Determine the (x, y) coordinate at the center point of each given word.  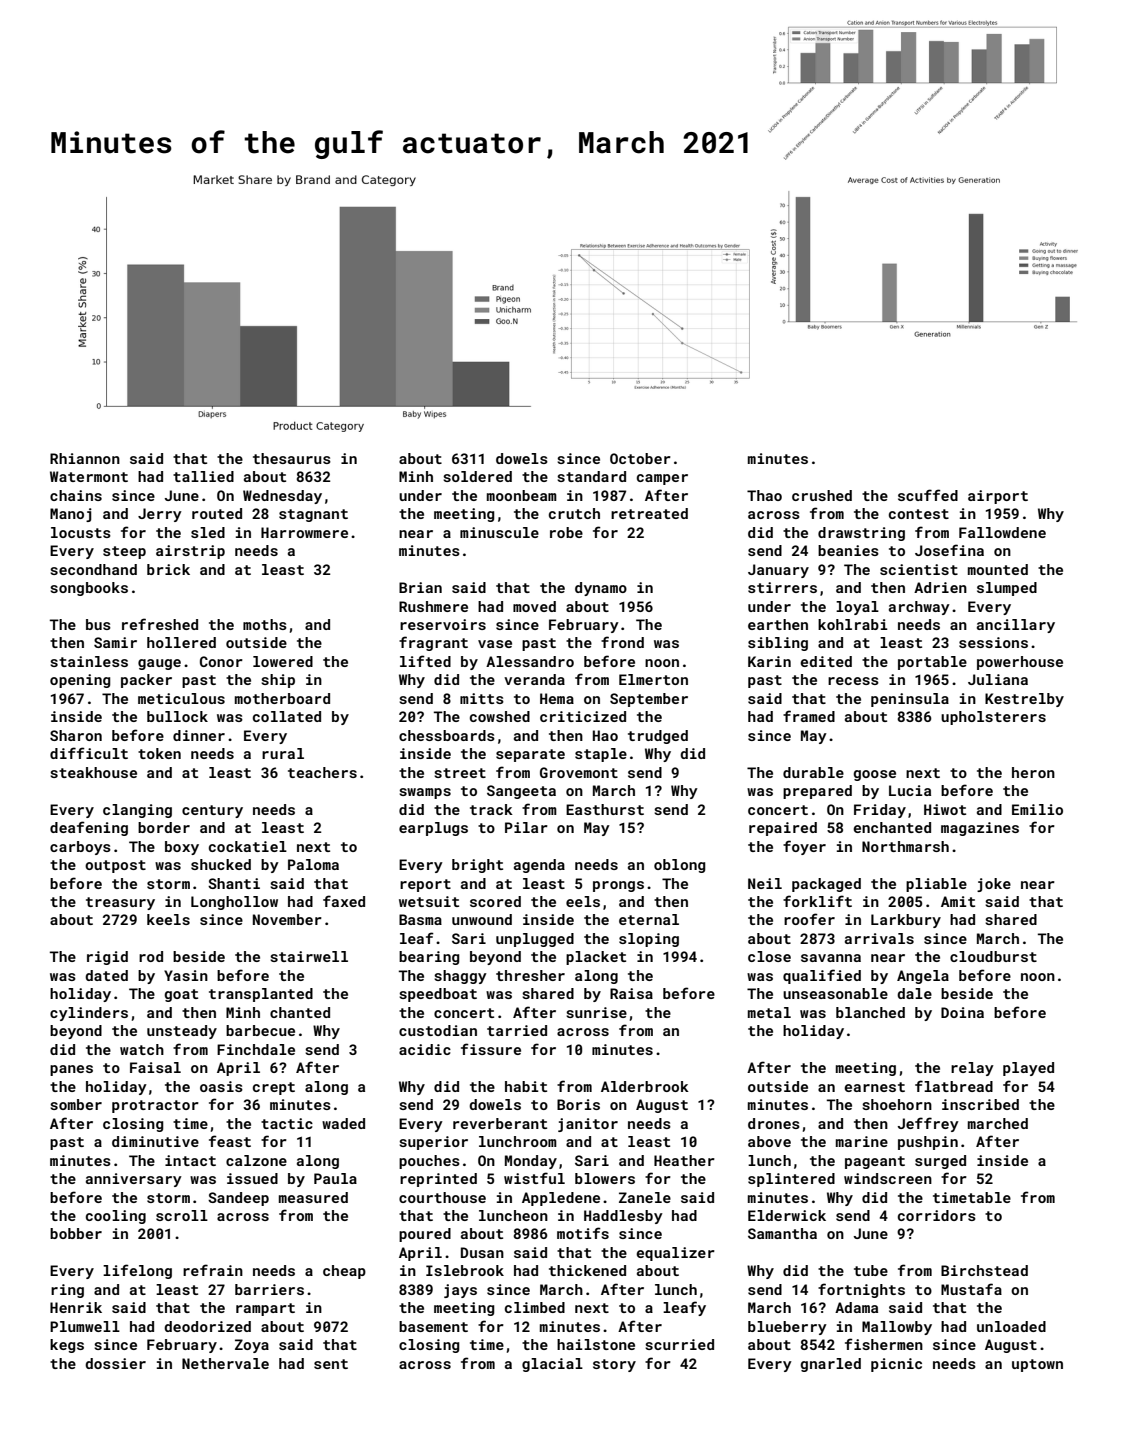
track (491, 809)
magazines (980, 829)
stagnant (313, 515)
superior (433, 1143)
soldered (477, 476)
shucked (221, 864)
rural (283, 753)
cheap (344, 1272)
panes (71, 1070)
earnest (874, 1087)
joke (994, 885)
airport (998, 497)
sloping (649, 940)
